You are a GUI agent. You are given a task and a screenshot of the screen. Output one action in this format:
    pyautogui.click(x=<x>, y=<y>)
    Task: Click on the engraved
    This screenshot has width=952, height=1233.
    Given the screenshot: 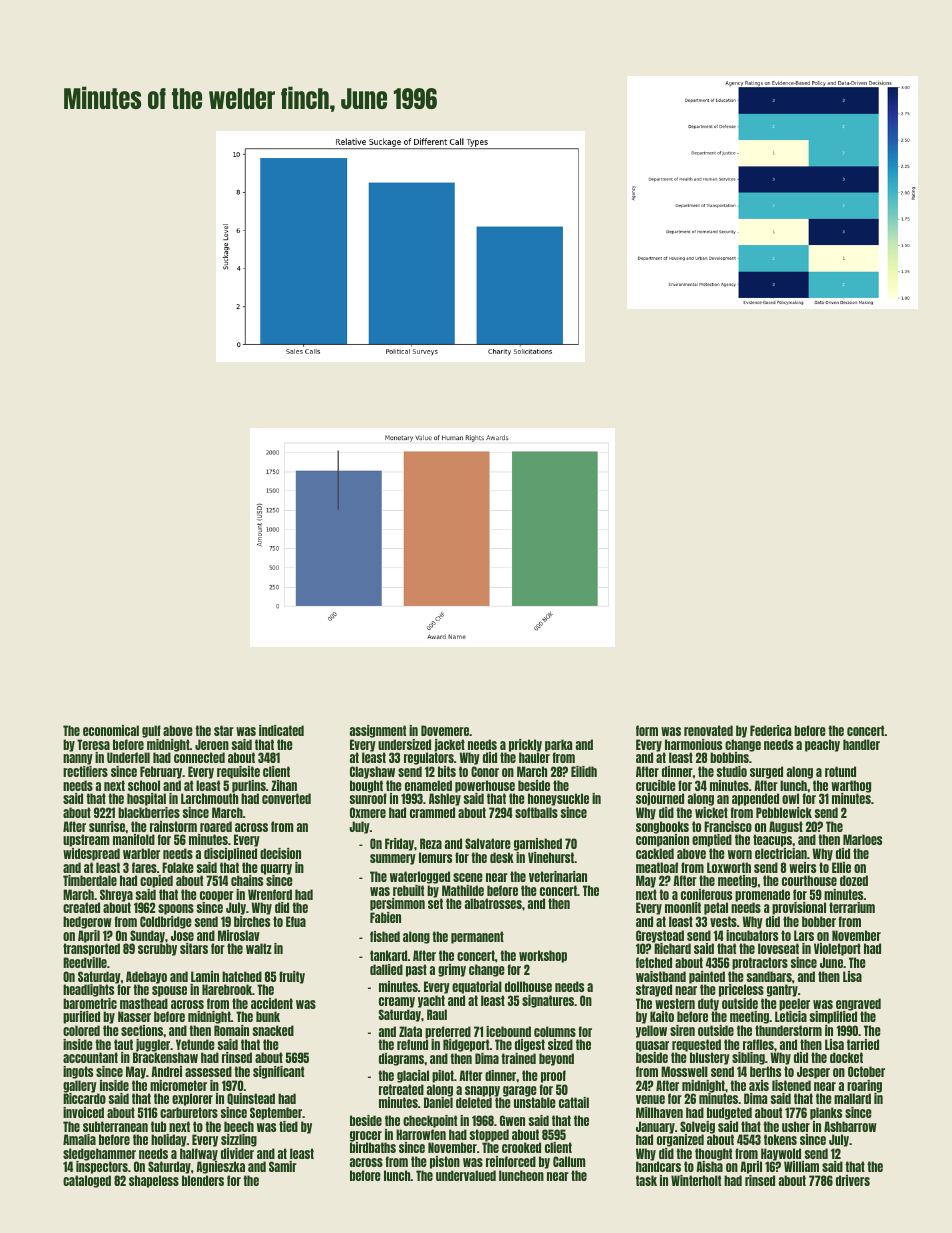 What is the action you would take?
    pyautogui.click(x=858, y=1004)
